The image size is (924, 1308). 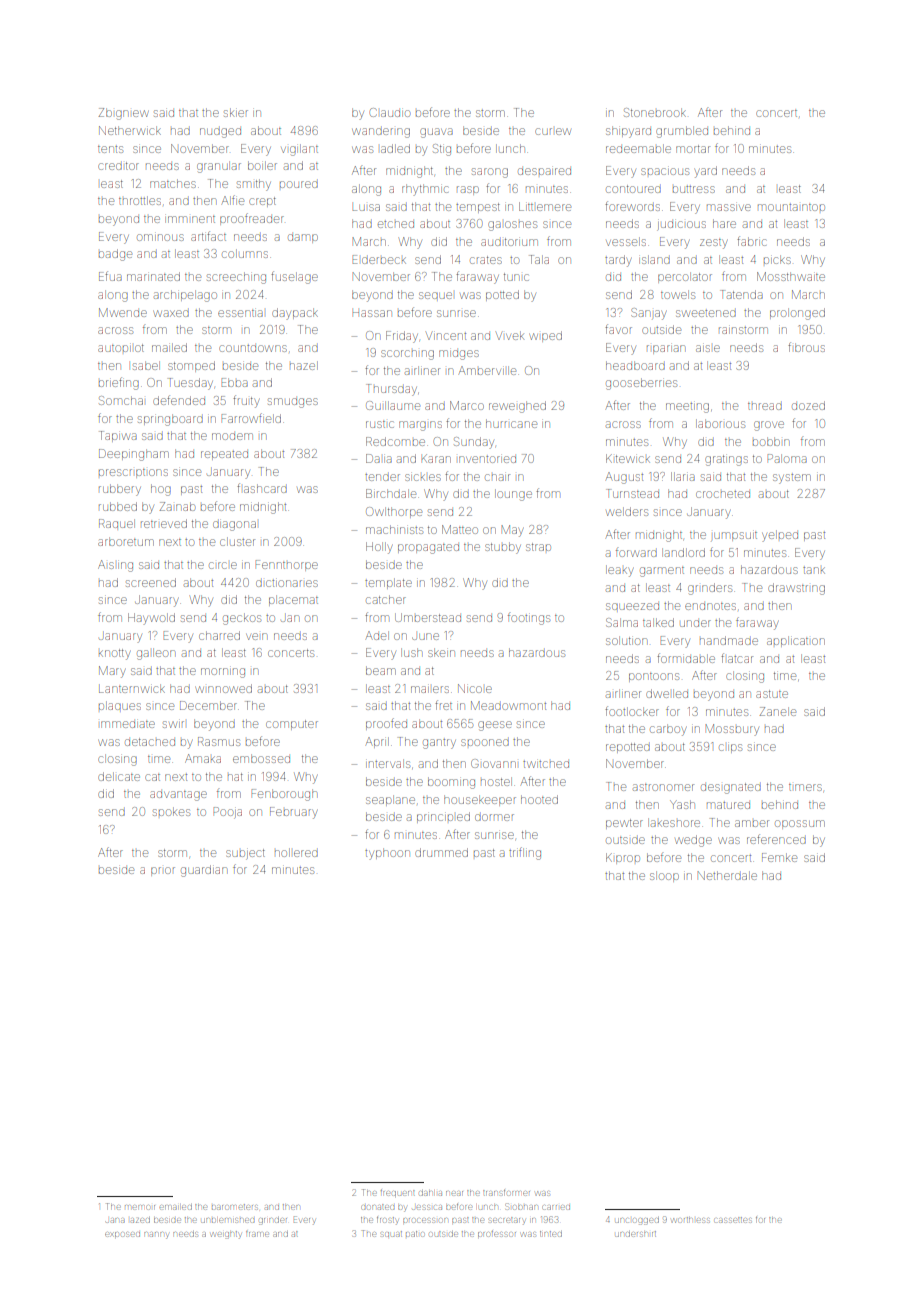 I want to click on nanny, so click(x=156, y=1235).
